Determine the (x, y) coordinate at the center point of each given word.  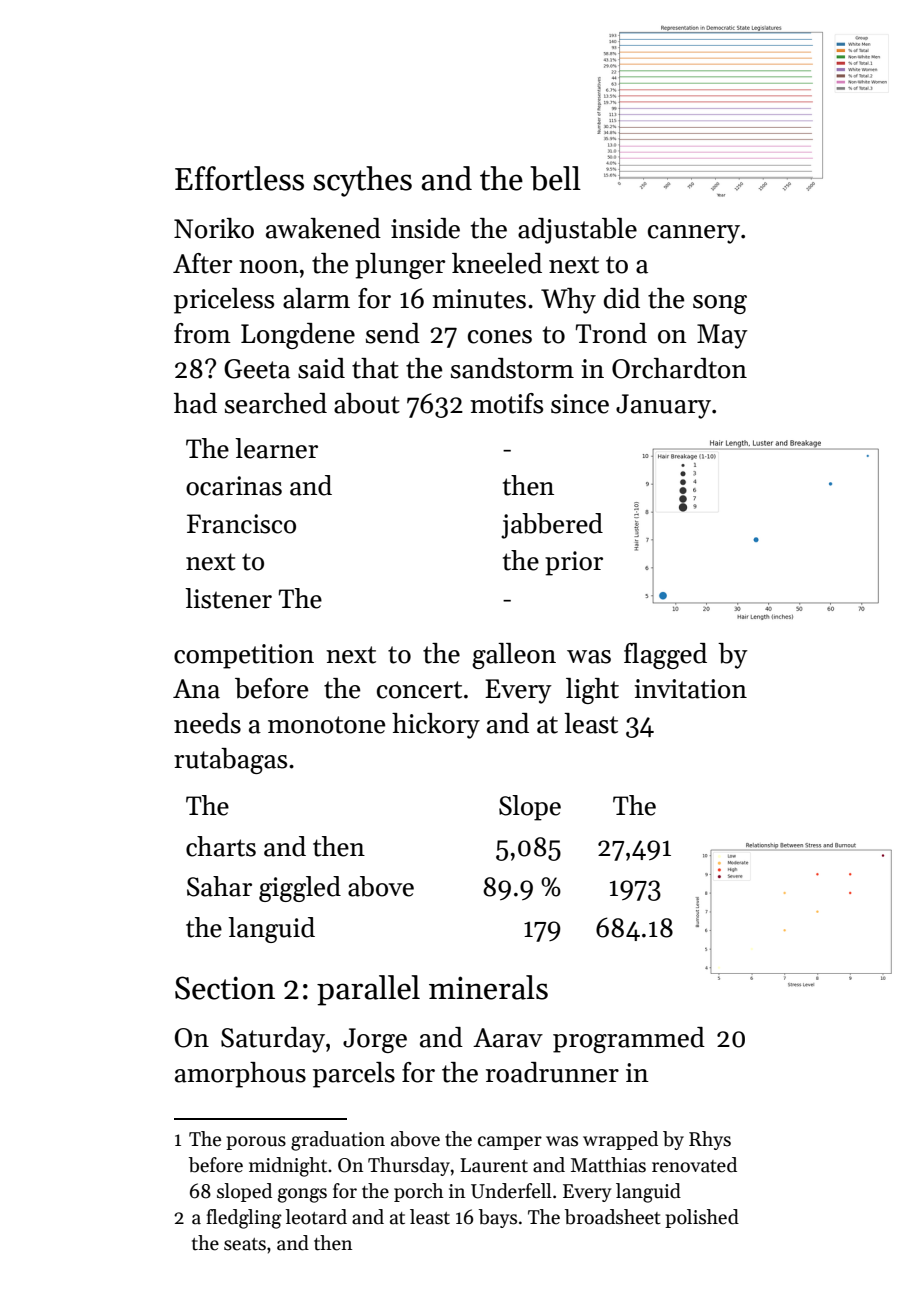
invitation (690, 689)
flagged (665, 656)
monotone (327, 725)
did (622, 298)
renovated (694, 1165)
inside (425, 228)
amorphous (240, 1075)
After (202, 263)
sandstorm (512, 368)
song (720, 304)
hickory (436, 726)
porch (419, 1192)
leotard (316, 1217)
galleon (514, 656)
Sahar (219, 886)
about (367, 403)
